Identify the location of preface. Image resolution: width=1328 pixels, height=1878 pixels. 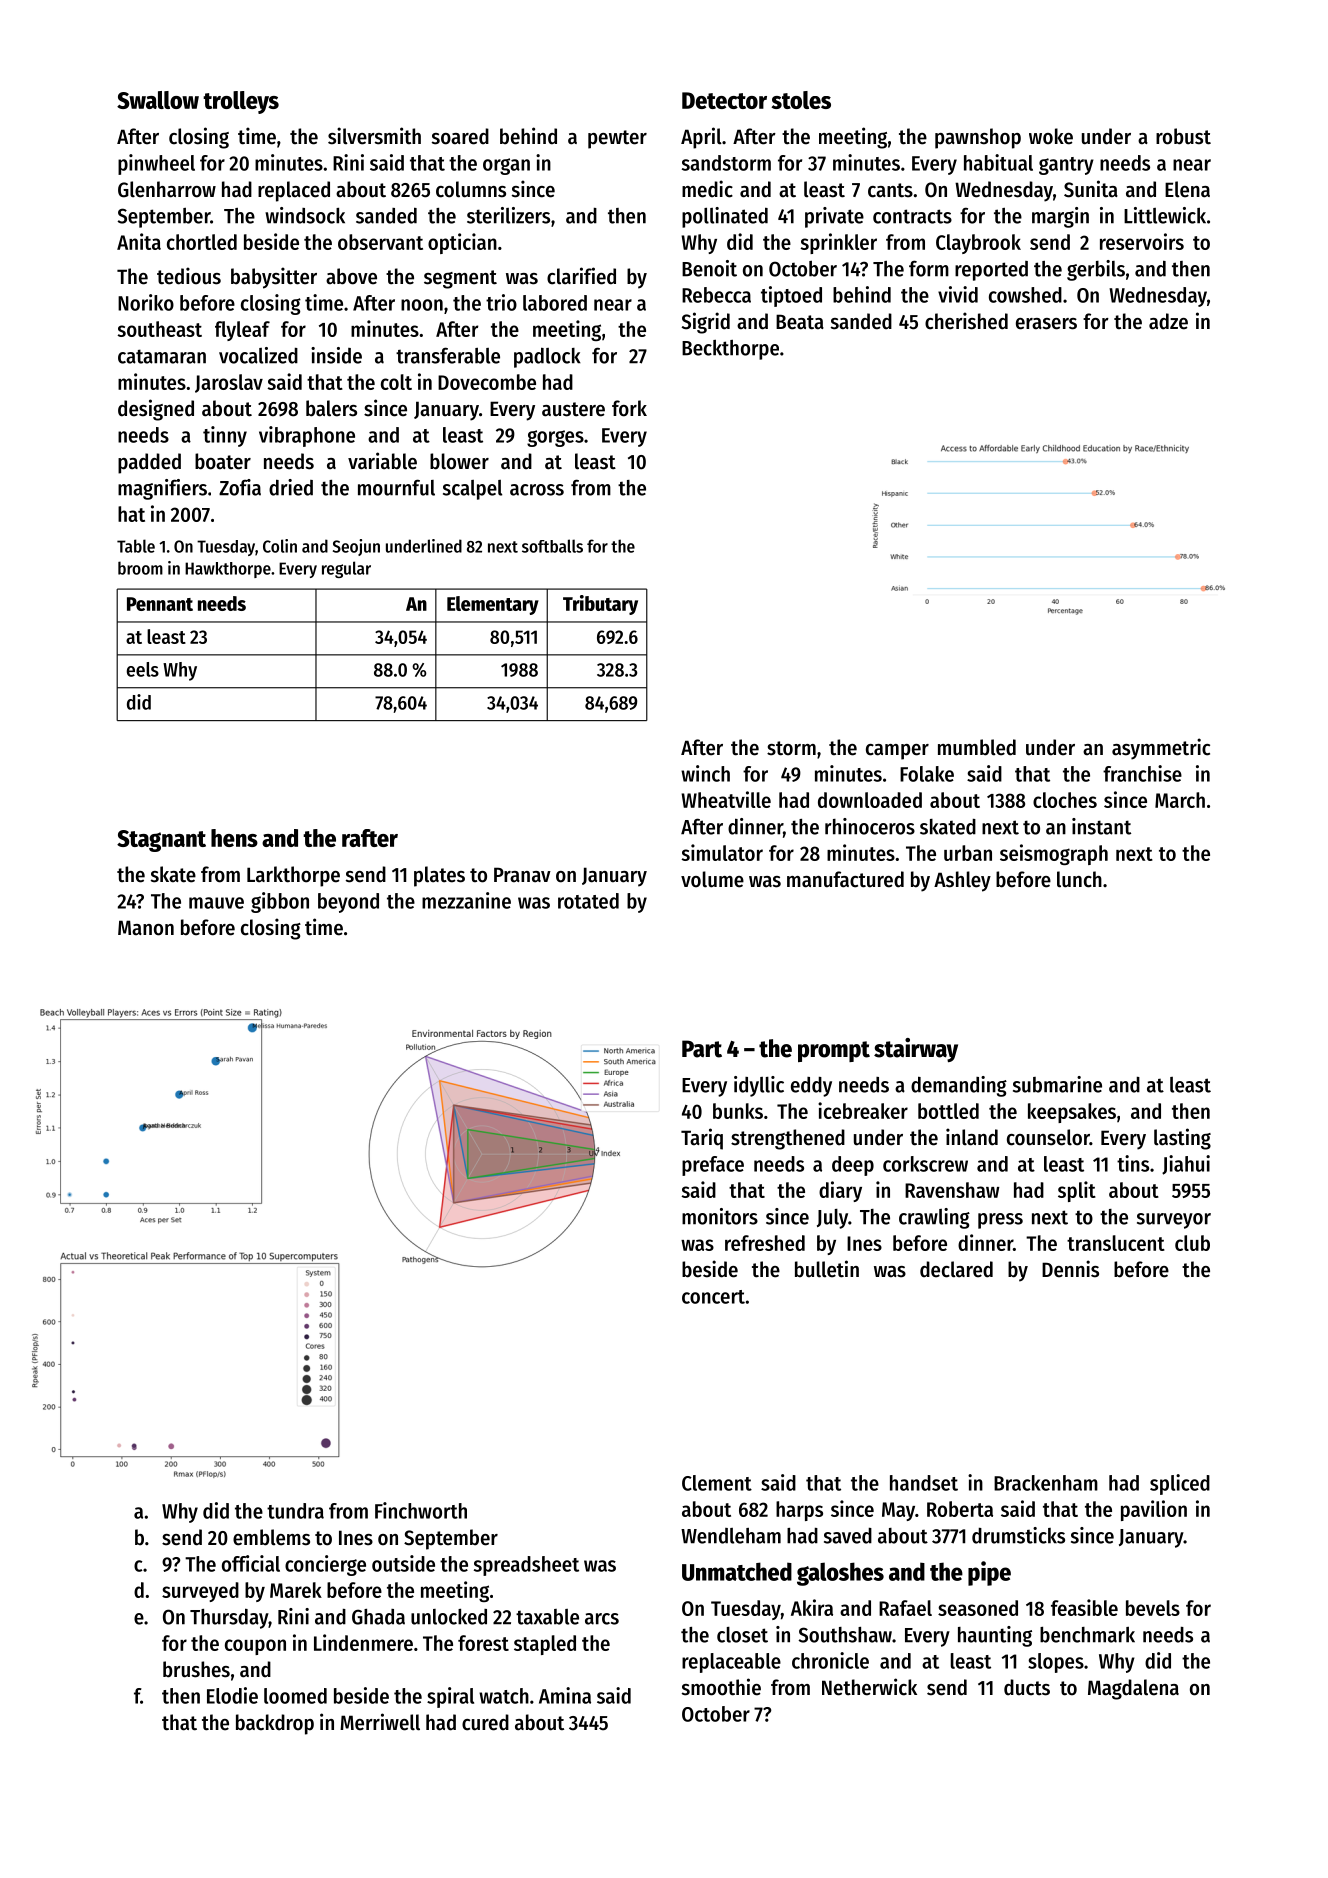
(713, 1166).
